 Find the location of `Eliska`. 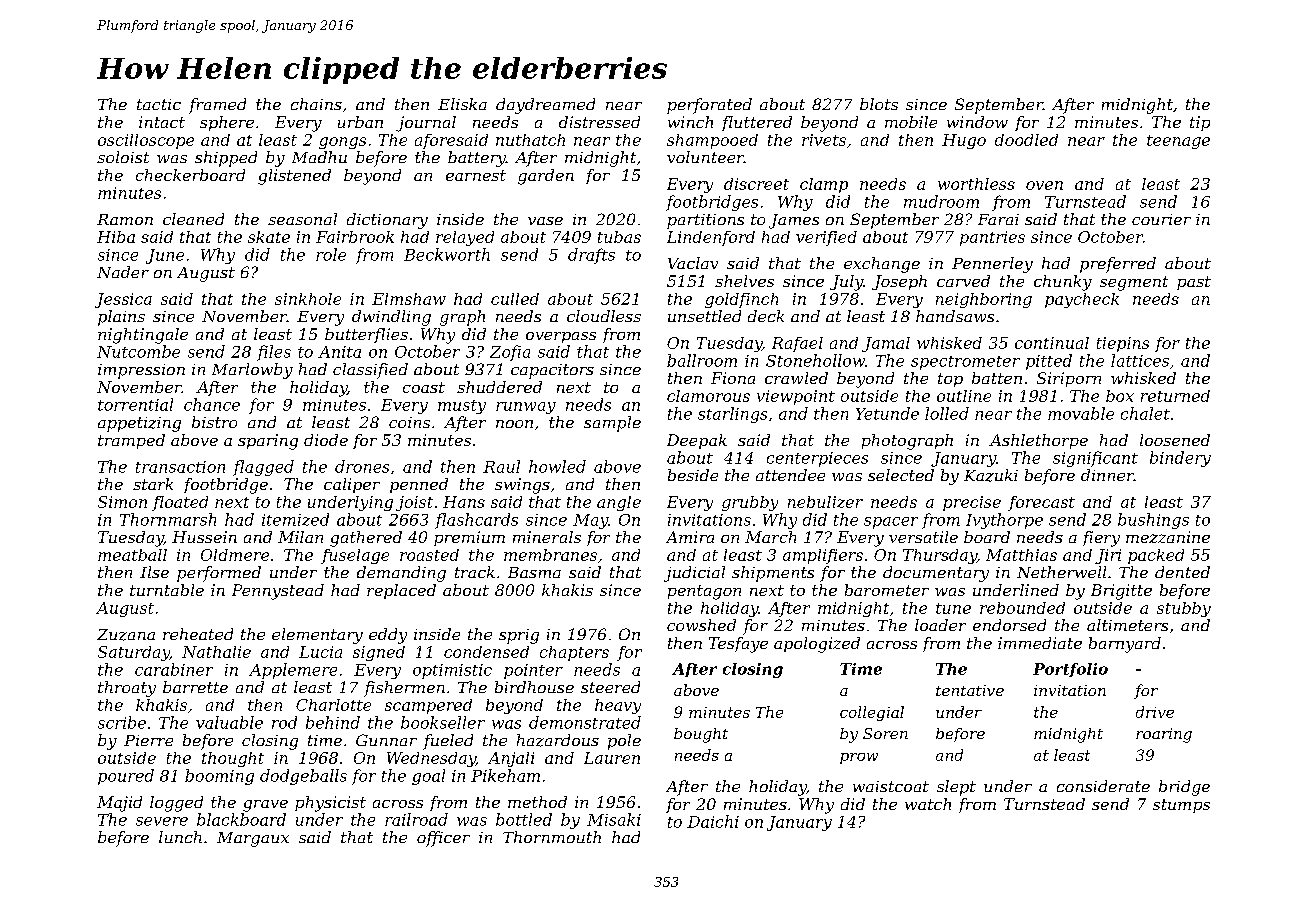

Eliska is located at coordinates (462, 104).
